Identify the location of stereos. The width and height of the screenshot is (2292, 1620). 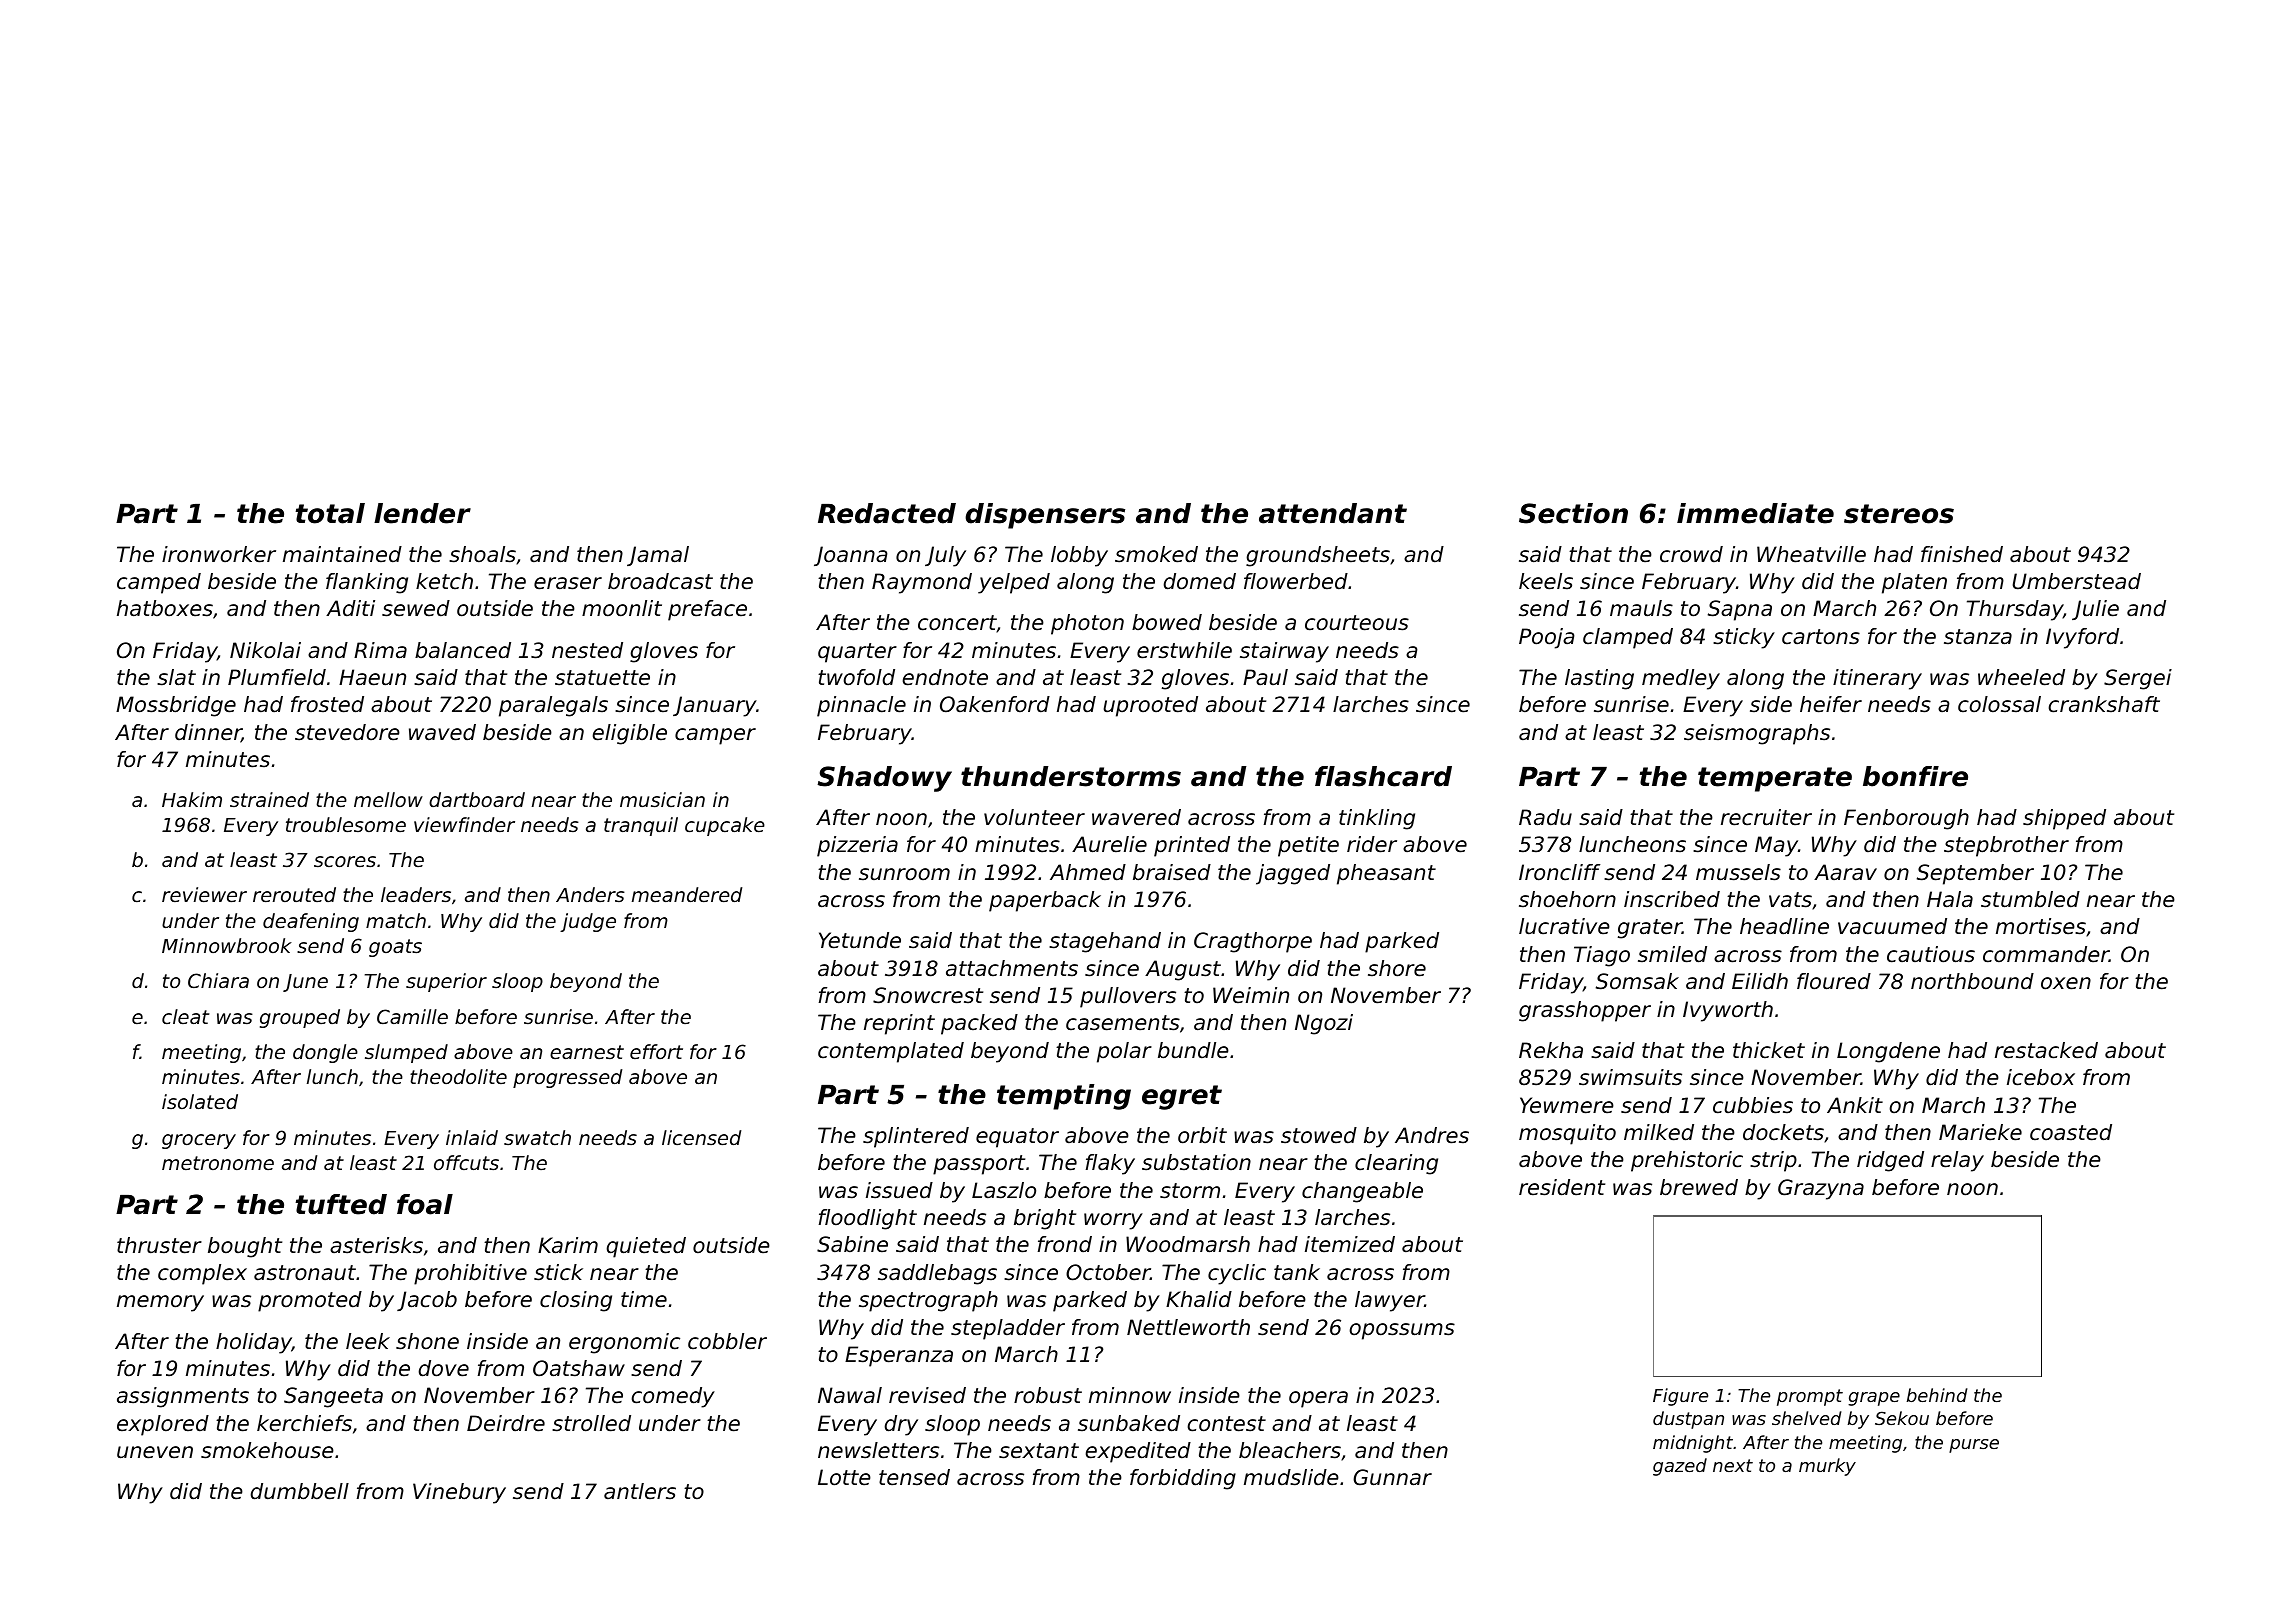
(1899, 514).
